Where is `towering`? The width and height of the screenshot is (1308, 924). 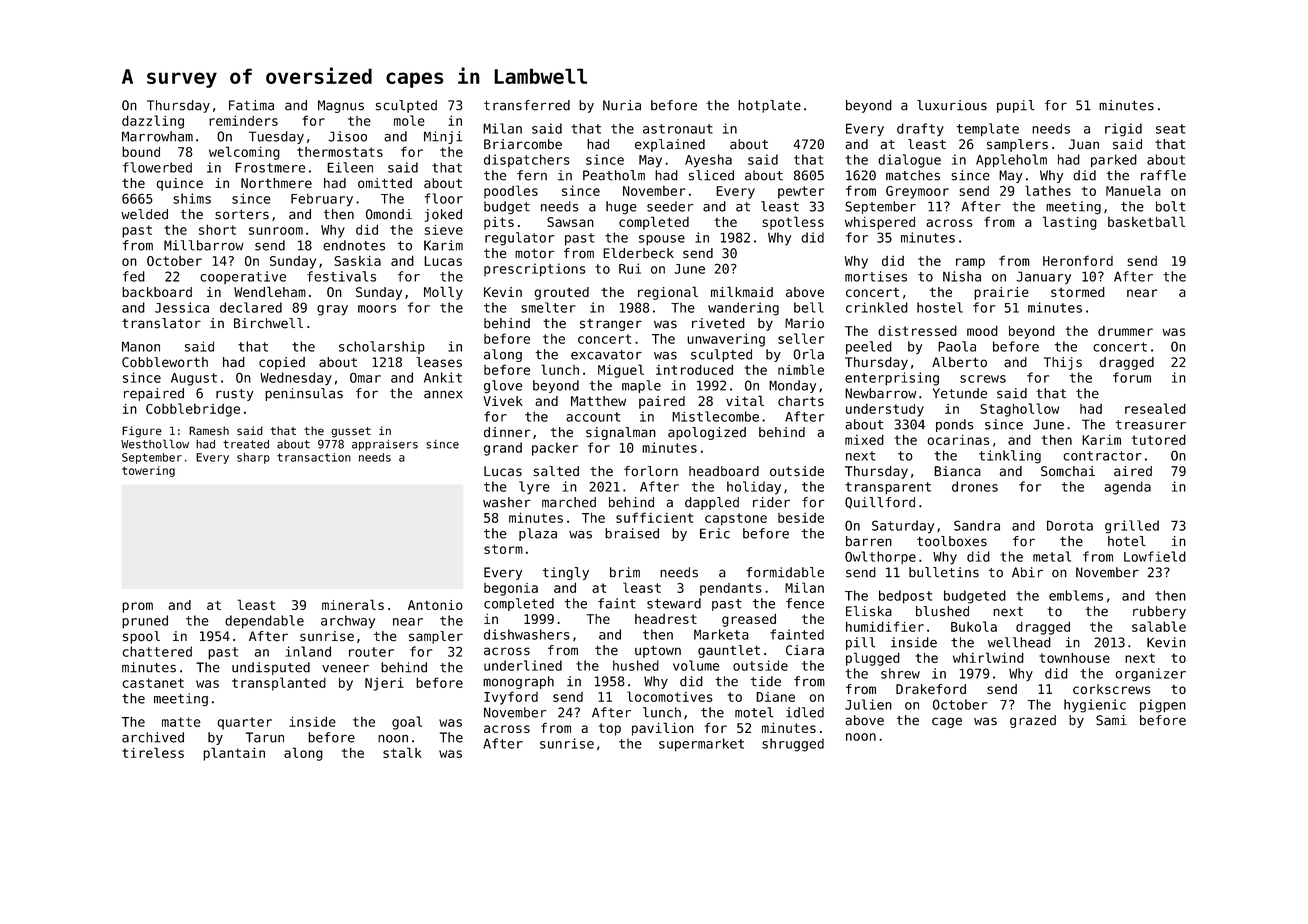 towering is located at coordinates (148, 471).
